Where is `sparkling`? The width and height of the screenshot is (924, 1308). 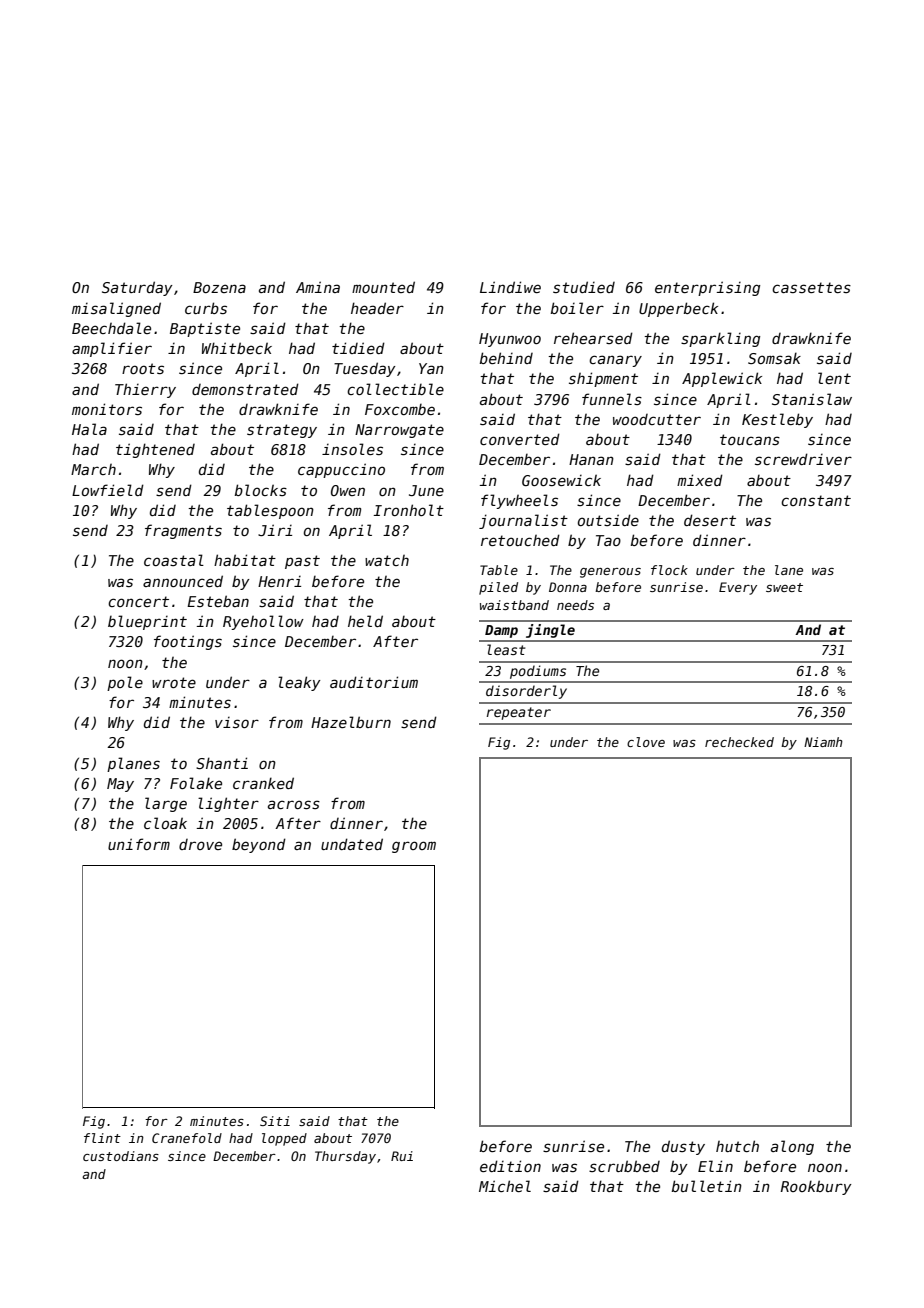 sparkling is located at coordinates (720, 339).
